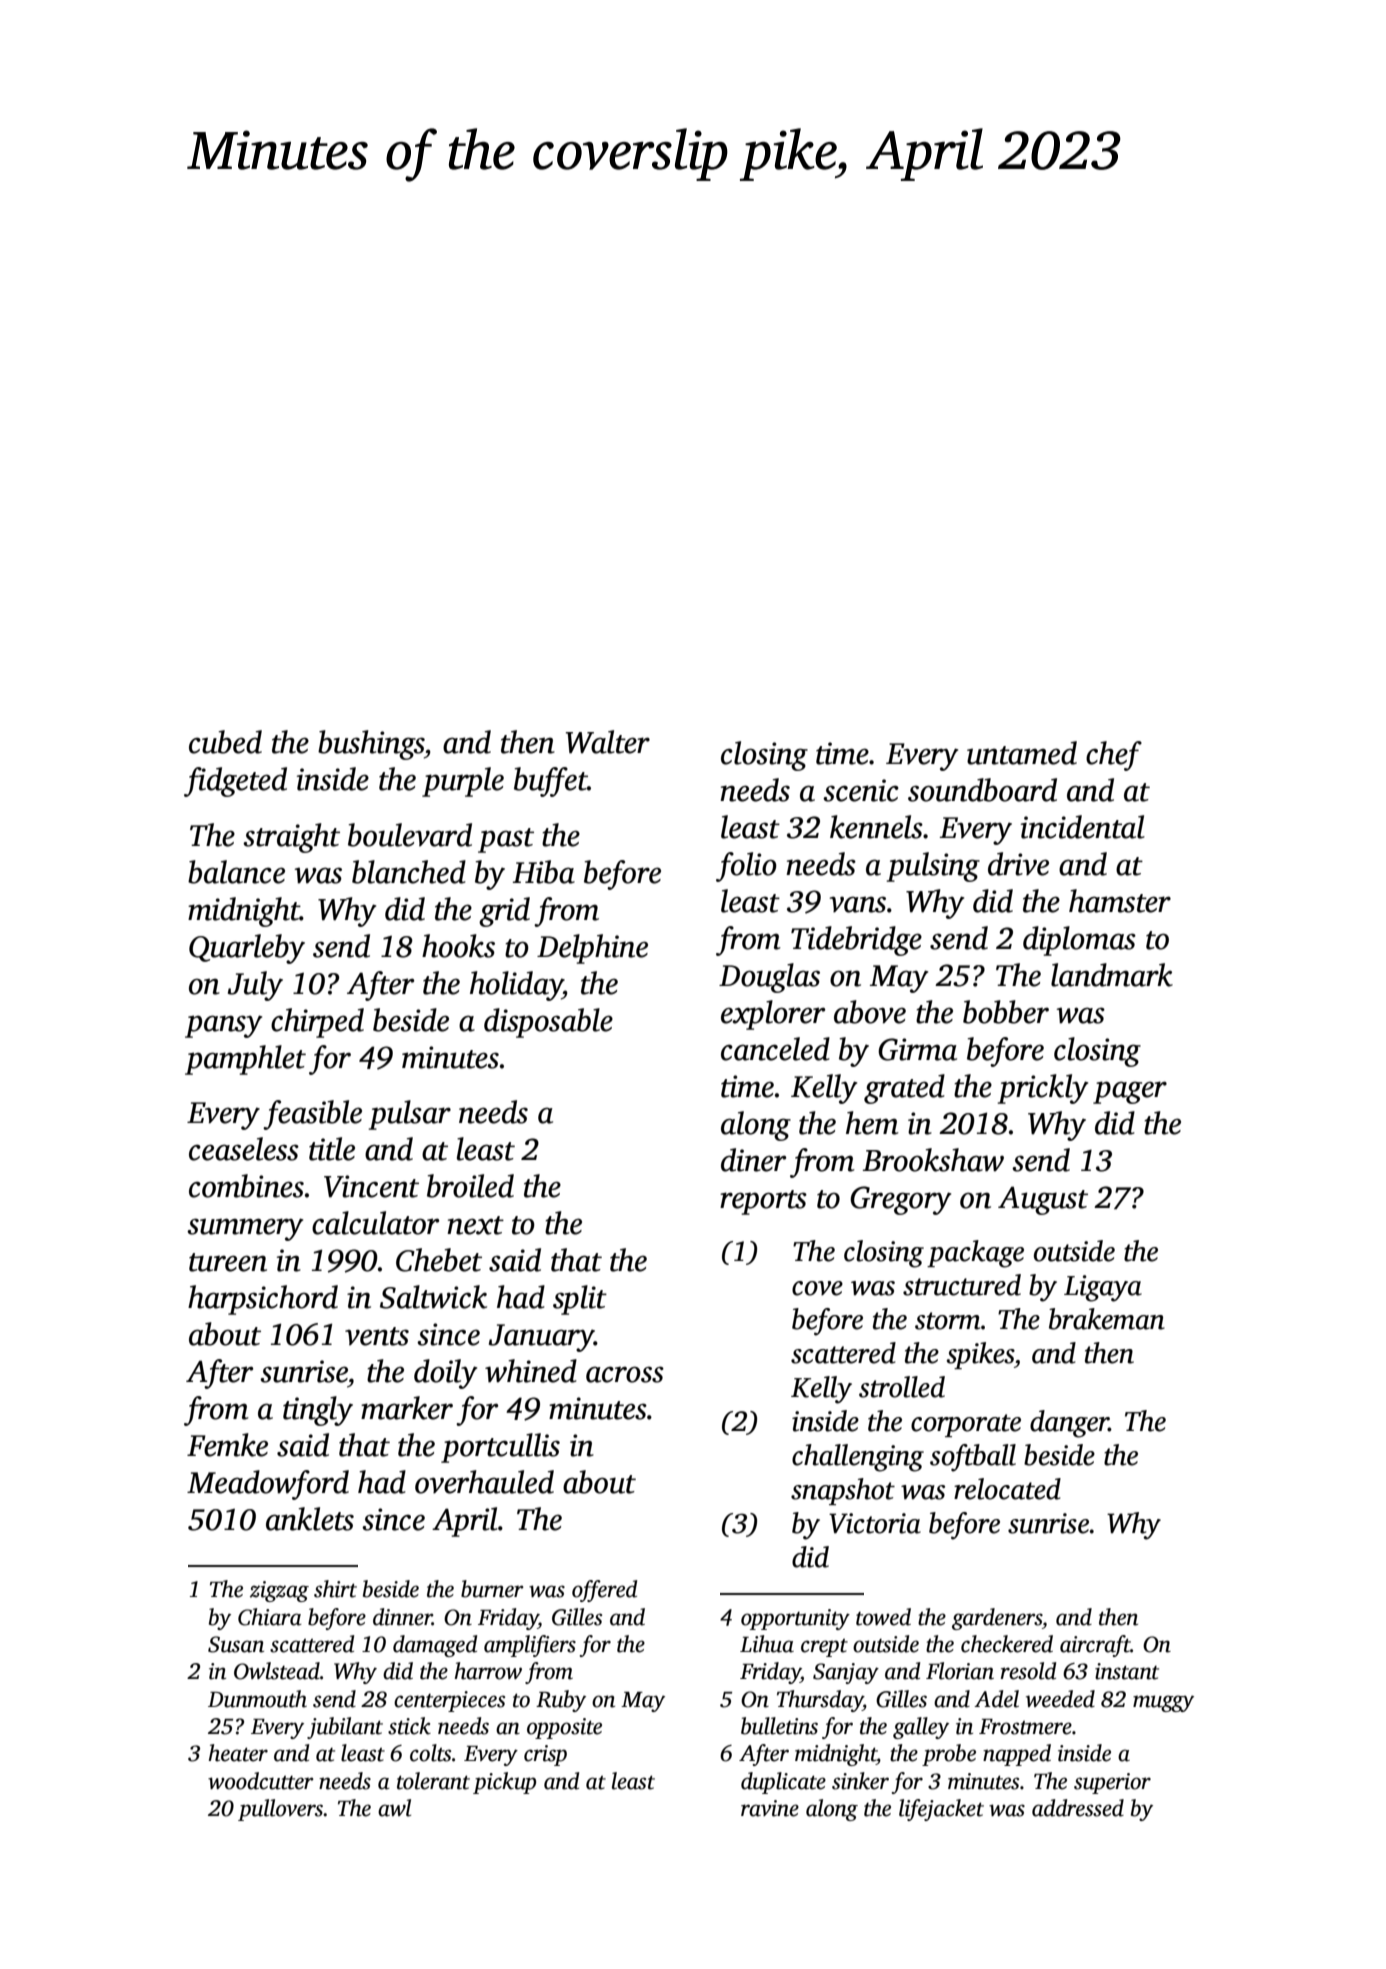 The image size is (1386, 1969). I want to click on awl, so click(394, 1808).
